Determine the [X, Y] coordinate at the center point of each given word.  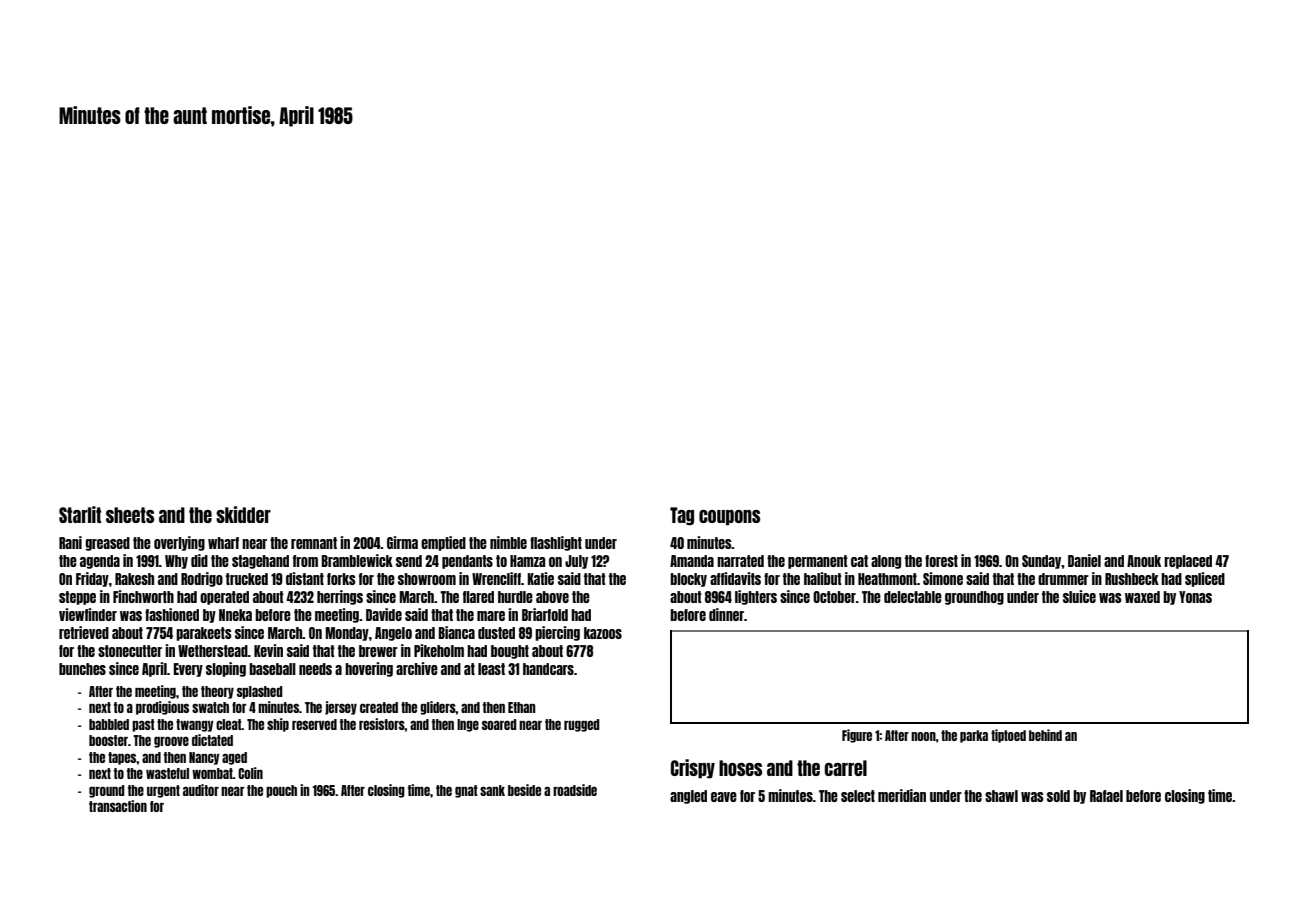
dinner [726, 614]
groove [171, 742]
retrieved [84, 632]
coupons [729, 518]
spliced [1205, 579]
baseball [272, 669]
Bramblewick [357, 560]
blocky [688, 580]
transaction [118, 806]
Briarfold [545, 614]
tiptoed [1008, 736]
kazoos [603, 633]
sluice [1079, 596]
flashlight [556, 543]
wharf [223, 543]
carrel [845, 768]
